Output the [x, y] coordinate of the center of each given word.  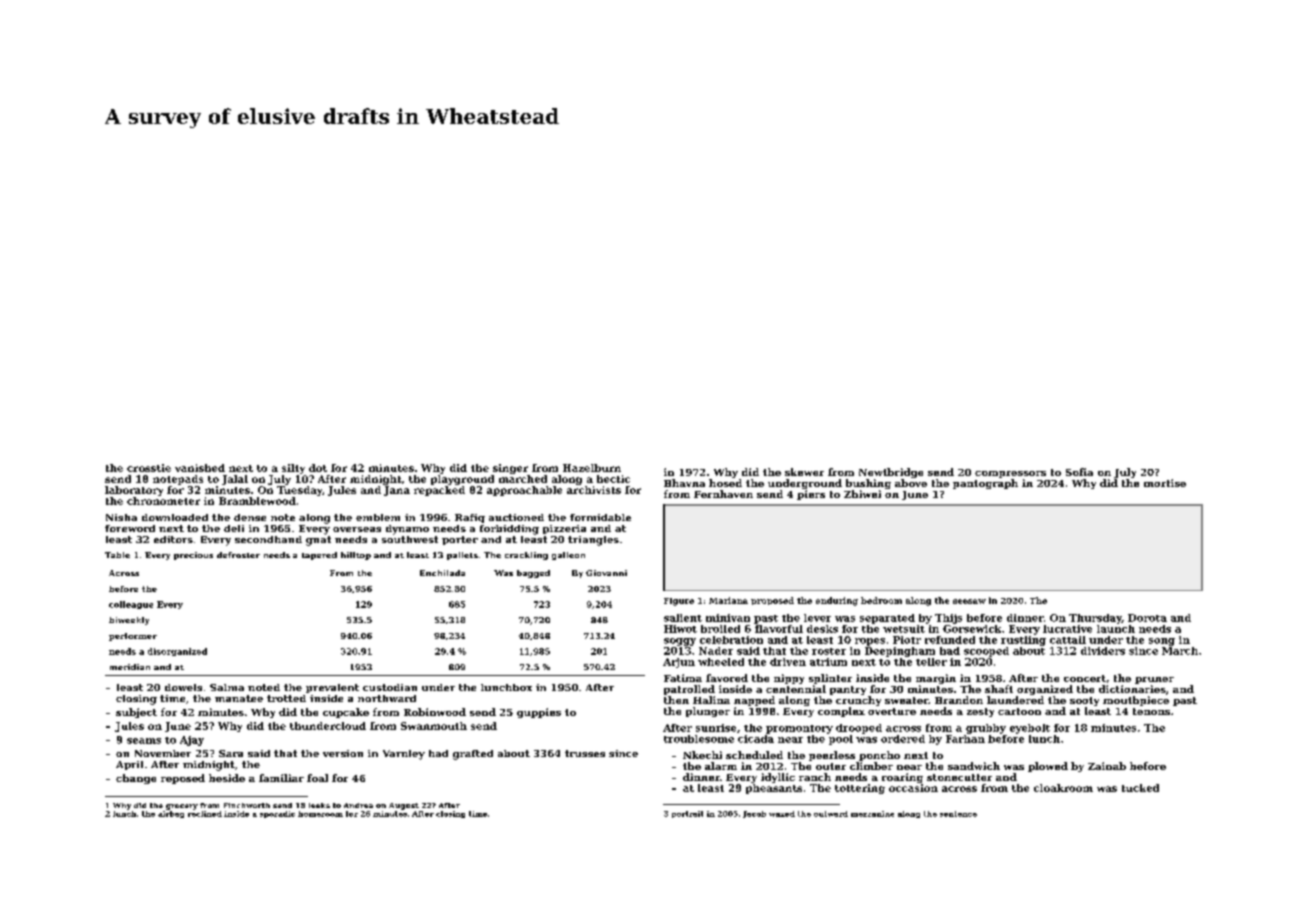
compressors [1010, 474]
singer [510, 469]
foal [317, 778]
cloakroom [1063, 788]
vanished [200, 468]
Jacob [754, 814]
